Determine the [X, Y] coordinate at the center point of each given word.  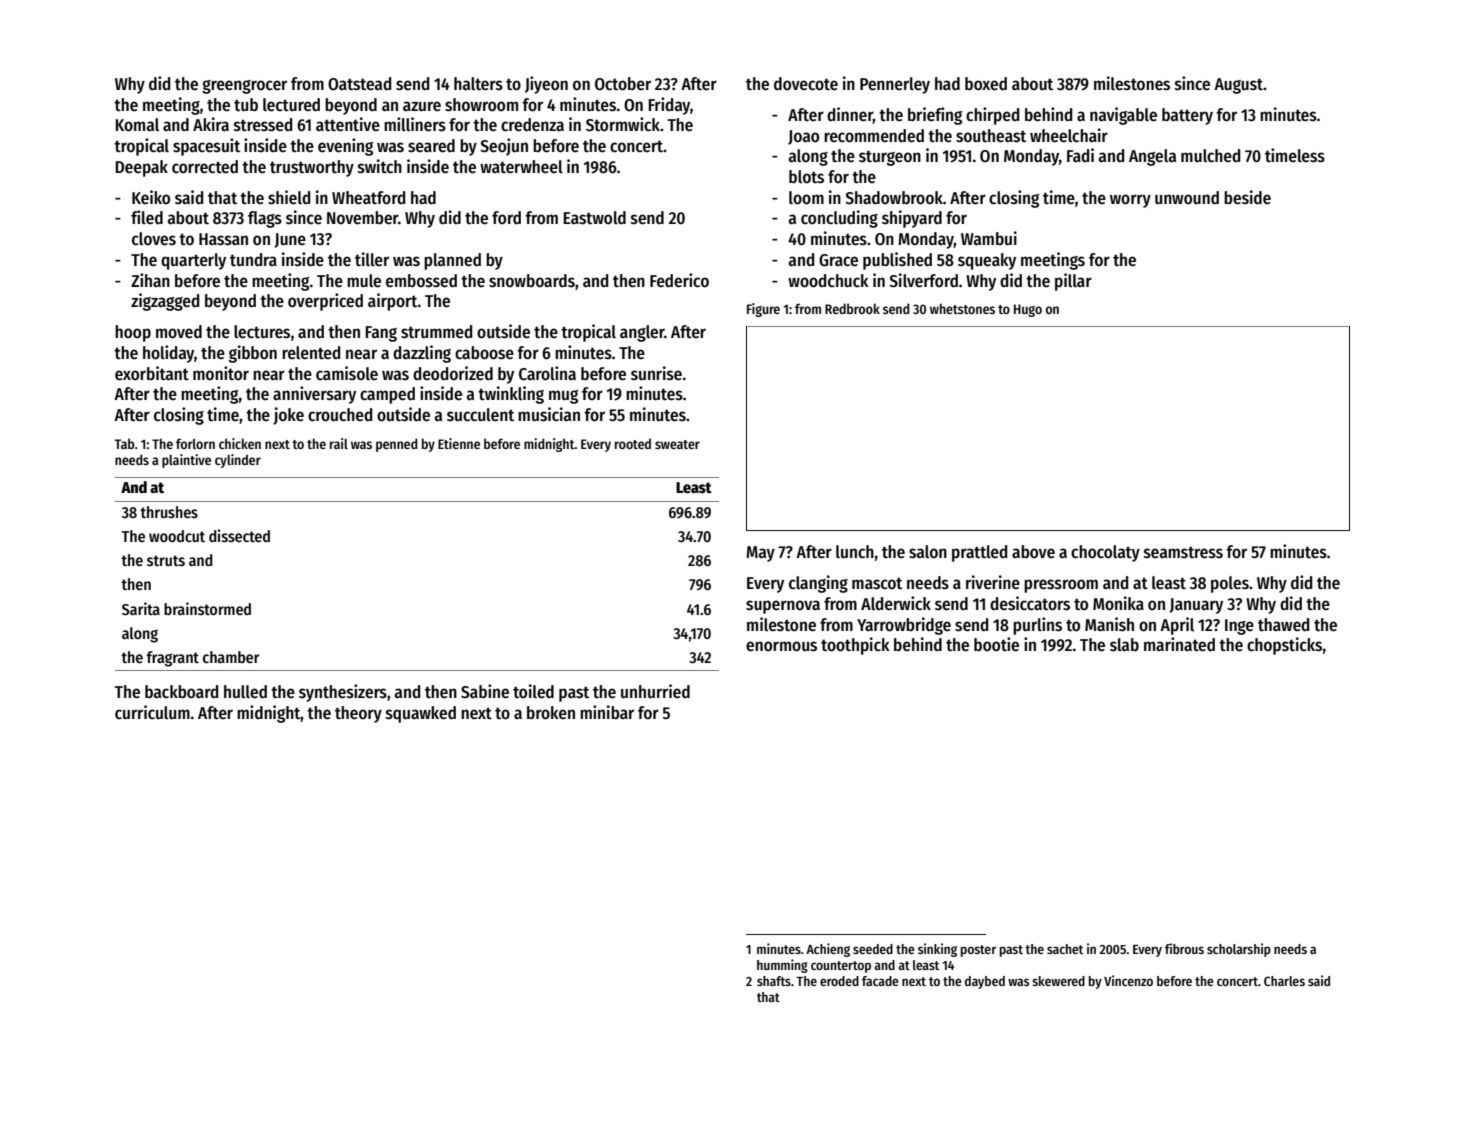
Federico [679, 280]
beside [1247, 197]
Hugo [1028, 310]
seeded [873, 949]
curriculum [152, 712]
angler [642, 333]
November [362, 218]
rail [339, 443]
